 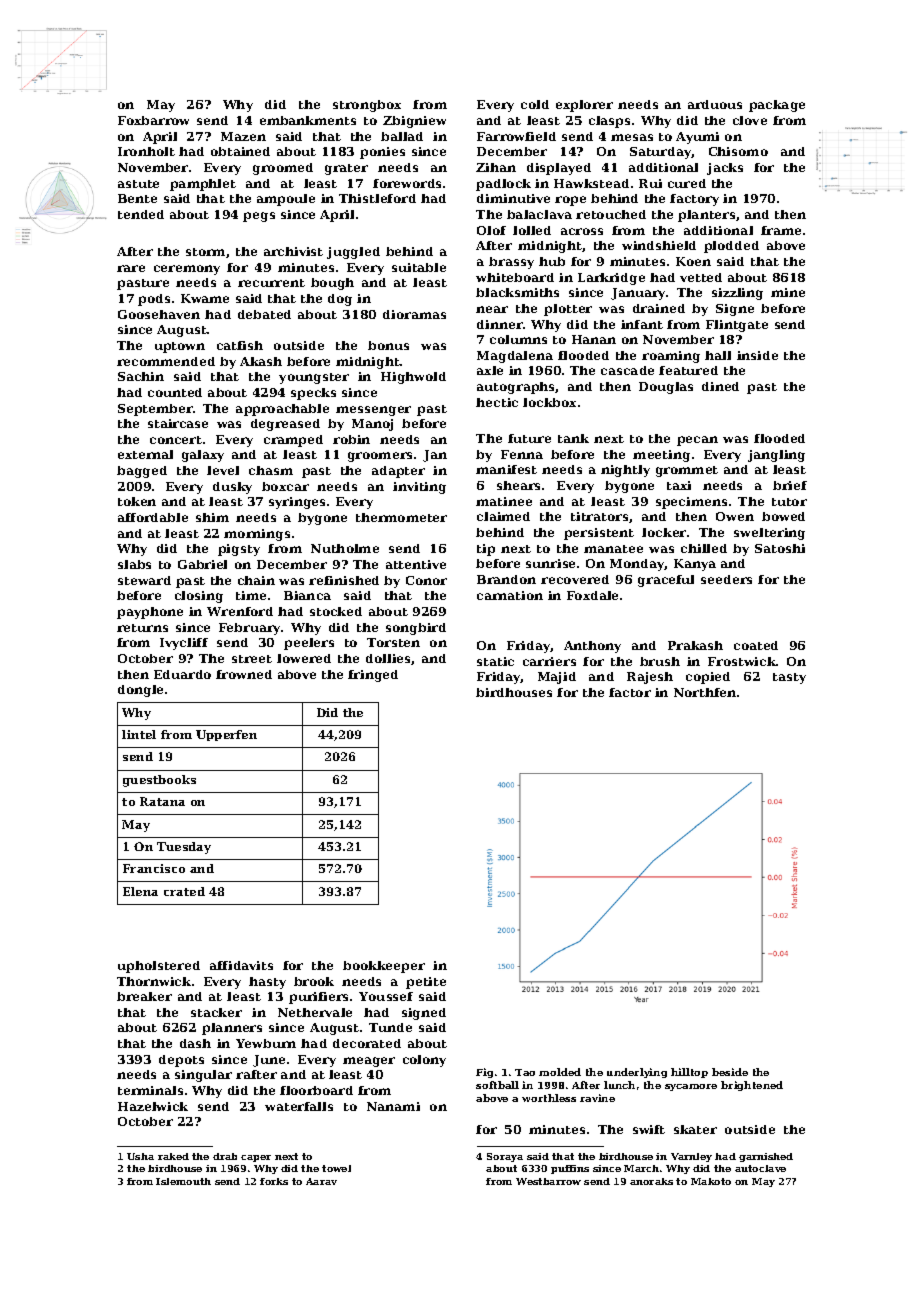 What do you see at coordinates (264, 314) in the screenshot?
I see `debated` at bounding box center [264, 314].
